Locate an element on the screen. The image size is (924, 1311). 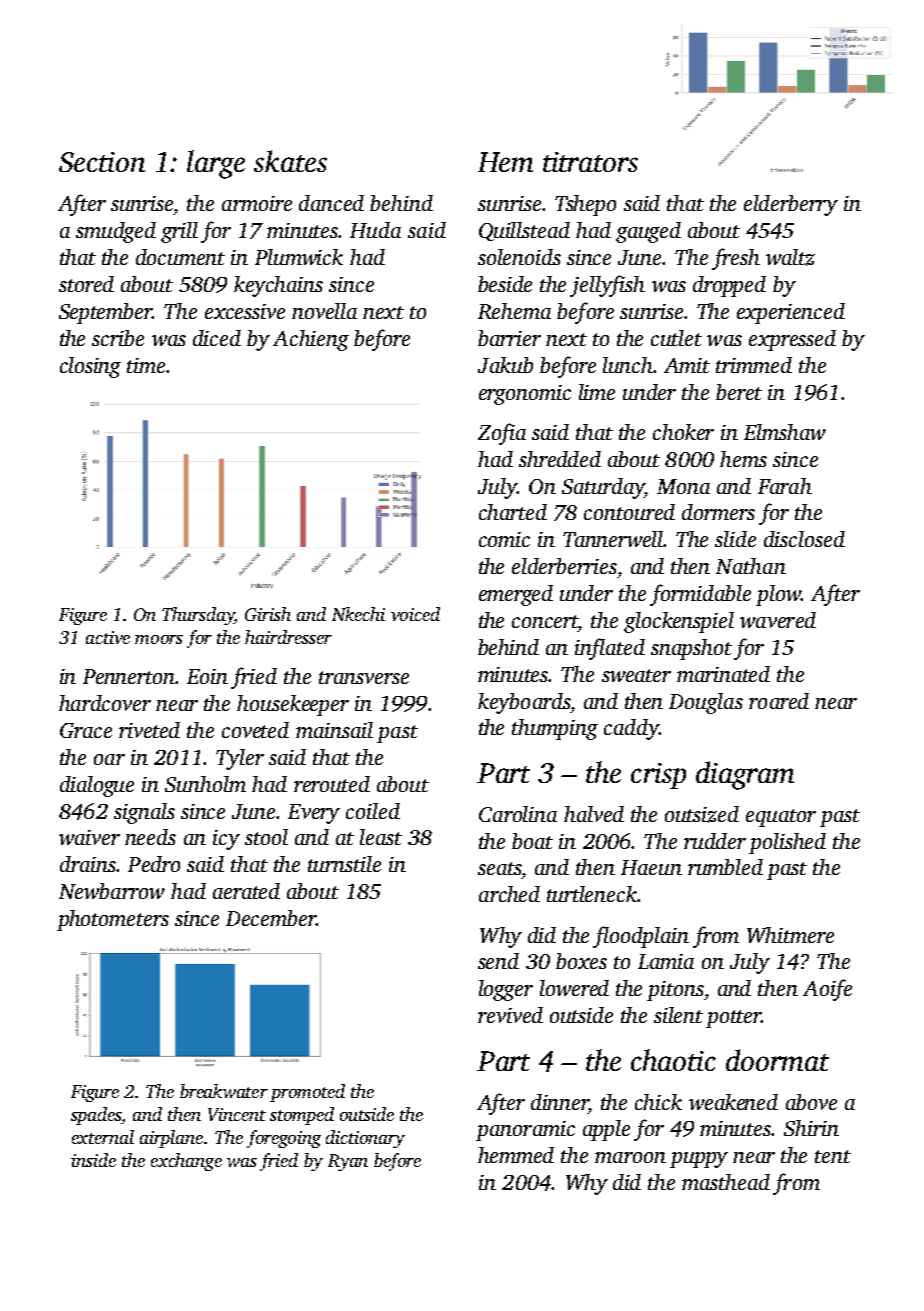
inside is located at coordinates (93, 1160).
